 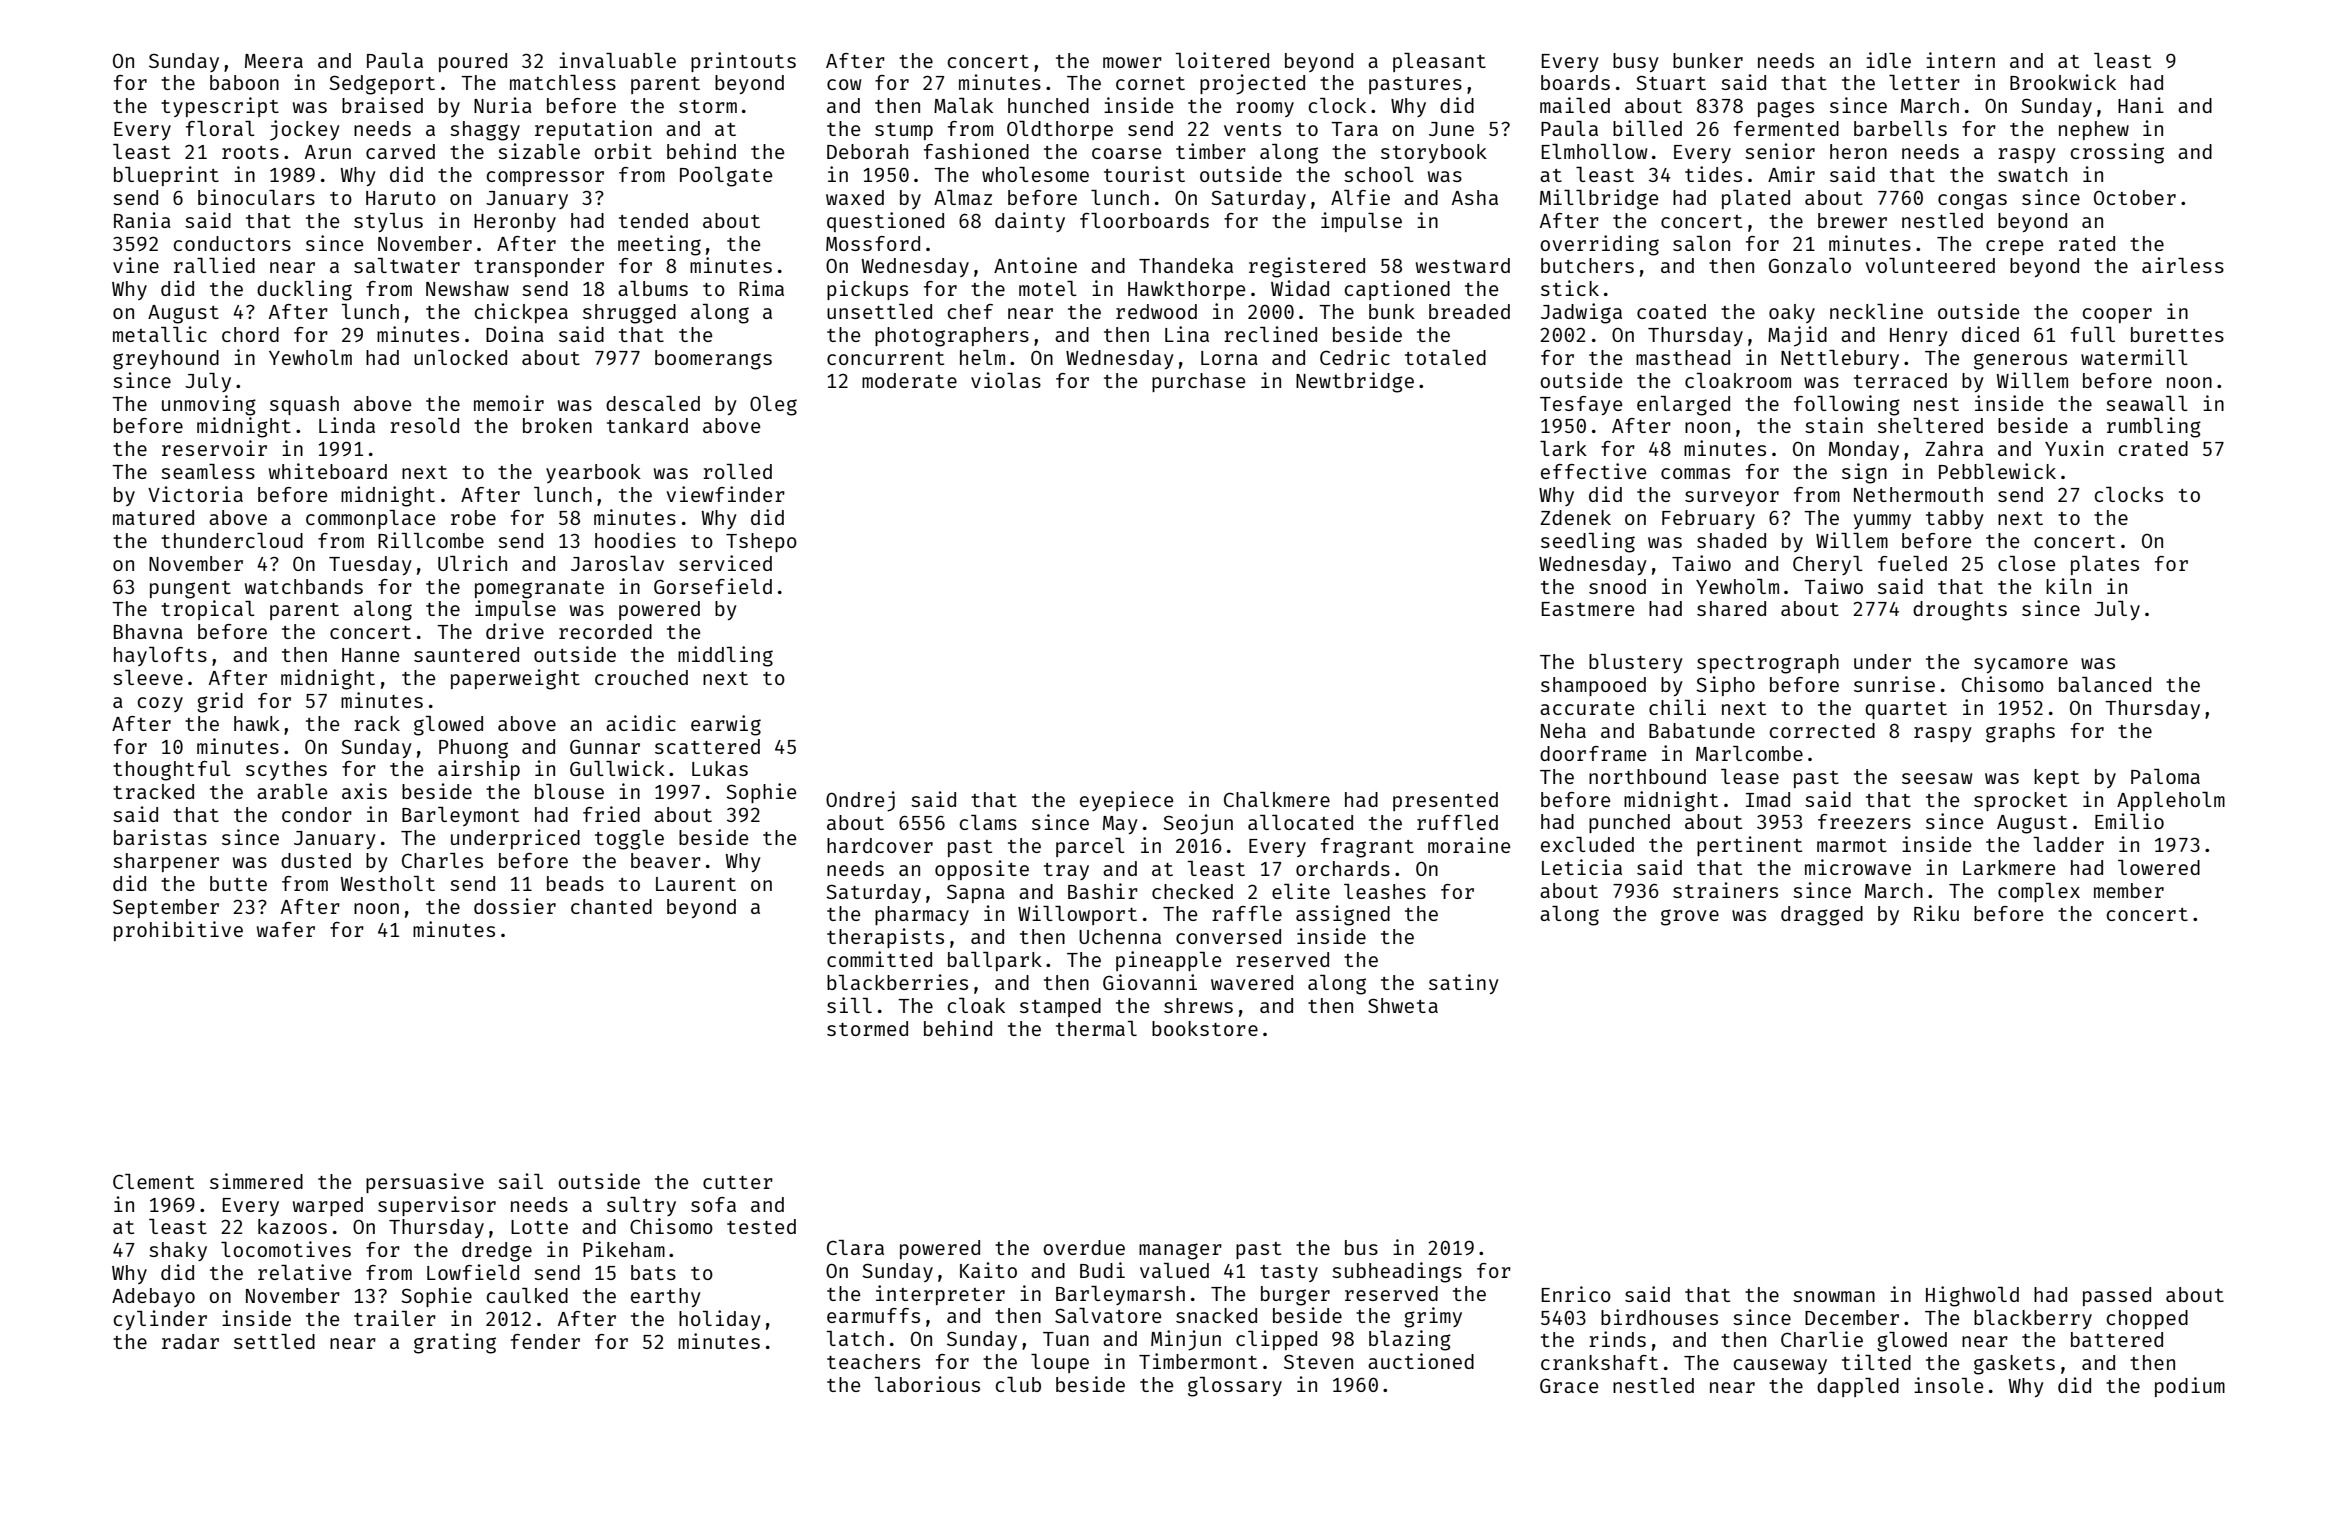 What do you see at coordinates (927, 1384) in the screenshot?
I see `laborious` at bounding box center [927, 1384].
